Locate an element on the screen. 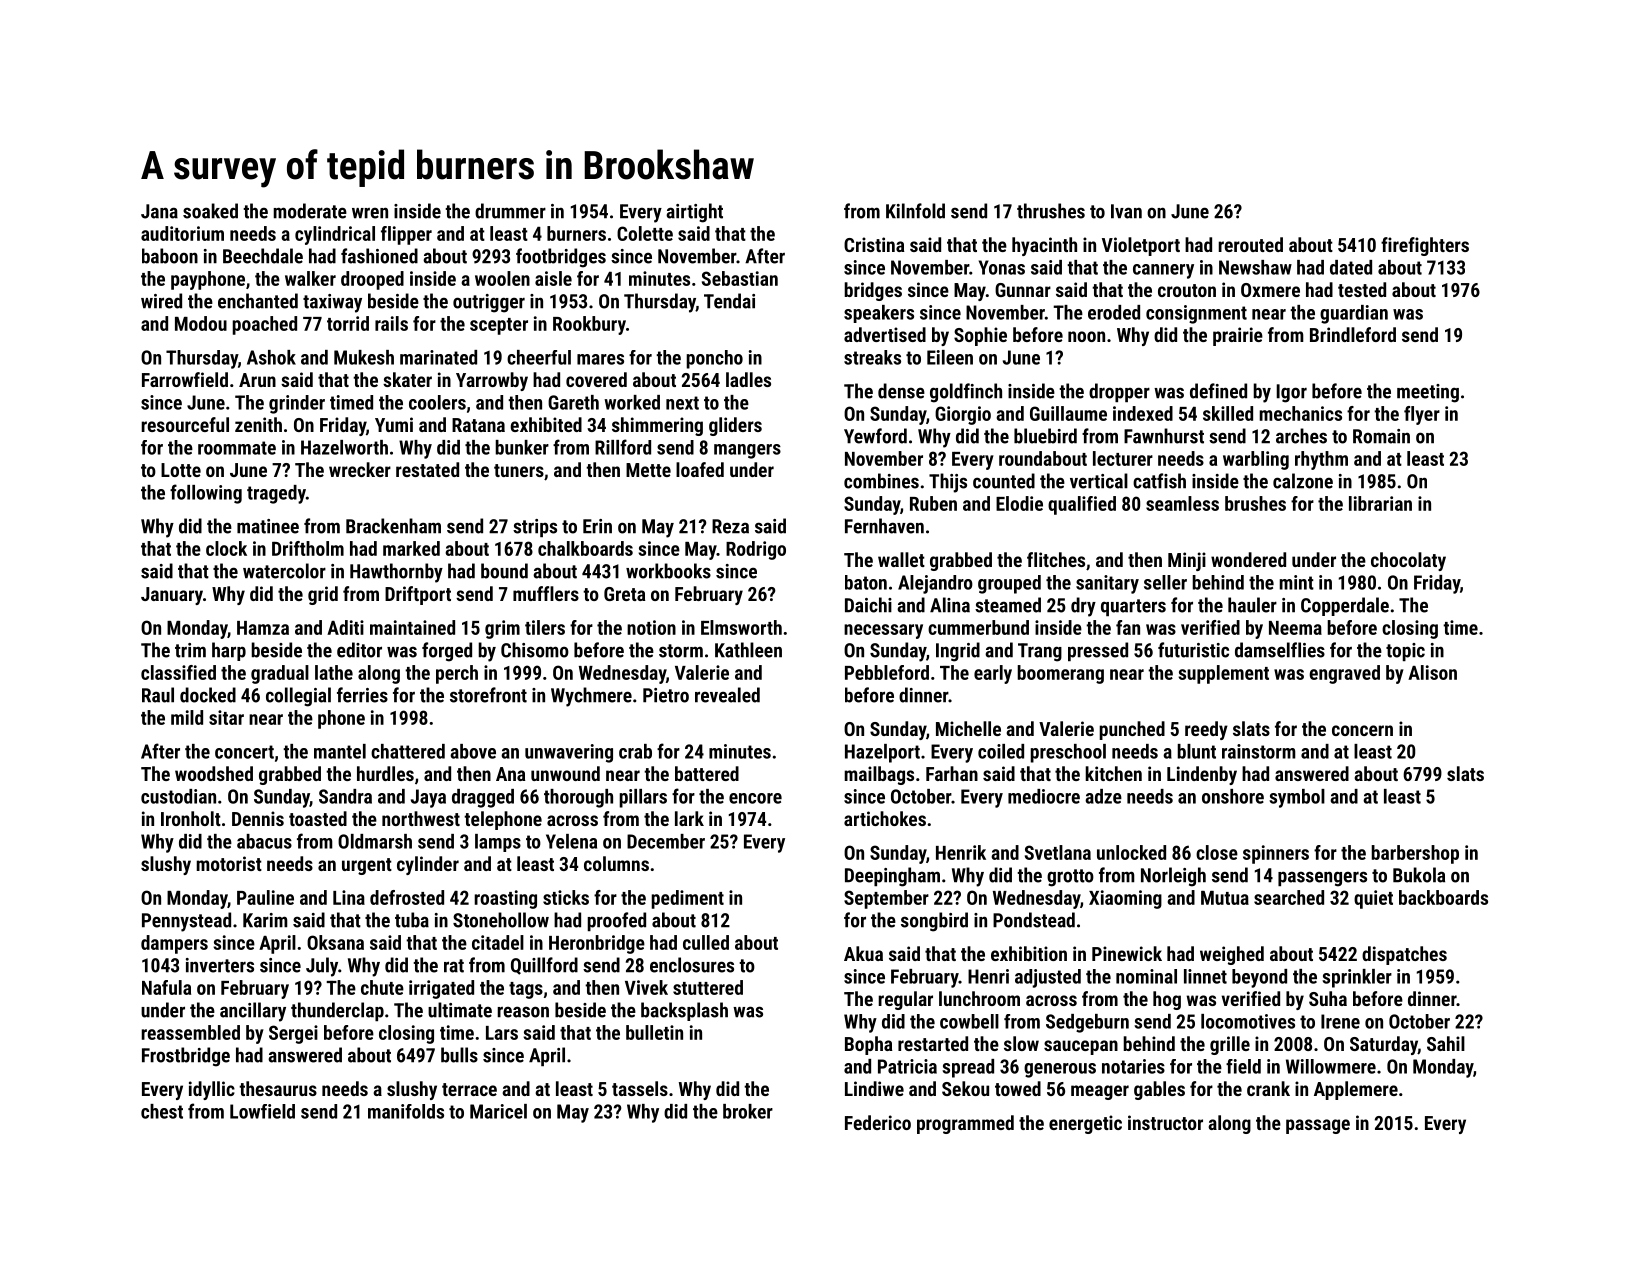 The height and width of the screenshot is (1261, 1632). Kilnfold is located at coordinates (915, 211).
